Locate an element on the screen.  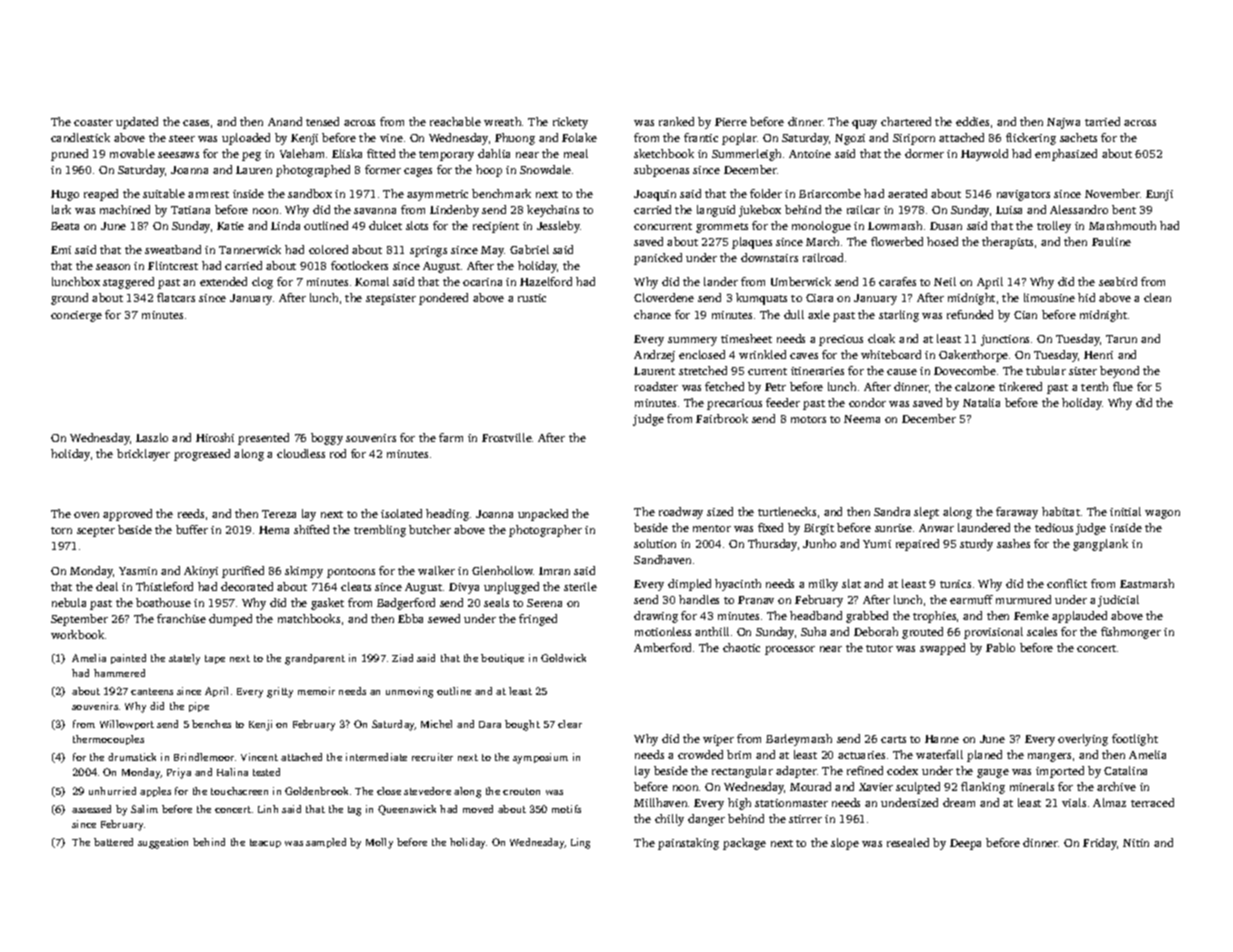
gangplank is located at coordinates (1100, 545).
